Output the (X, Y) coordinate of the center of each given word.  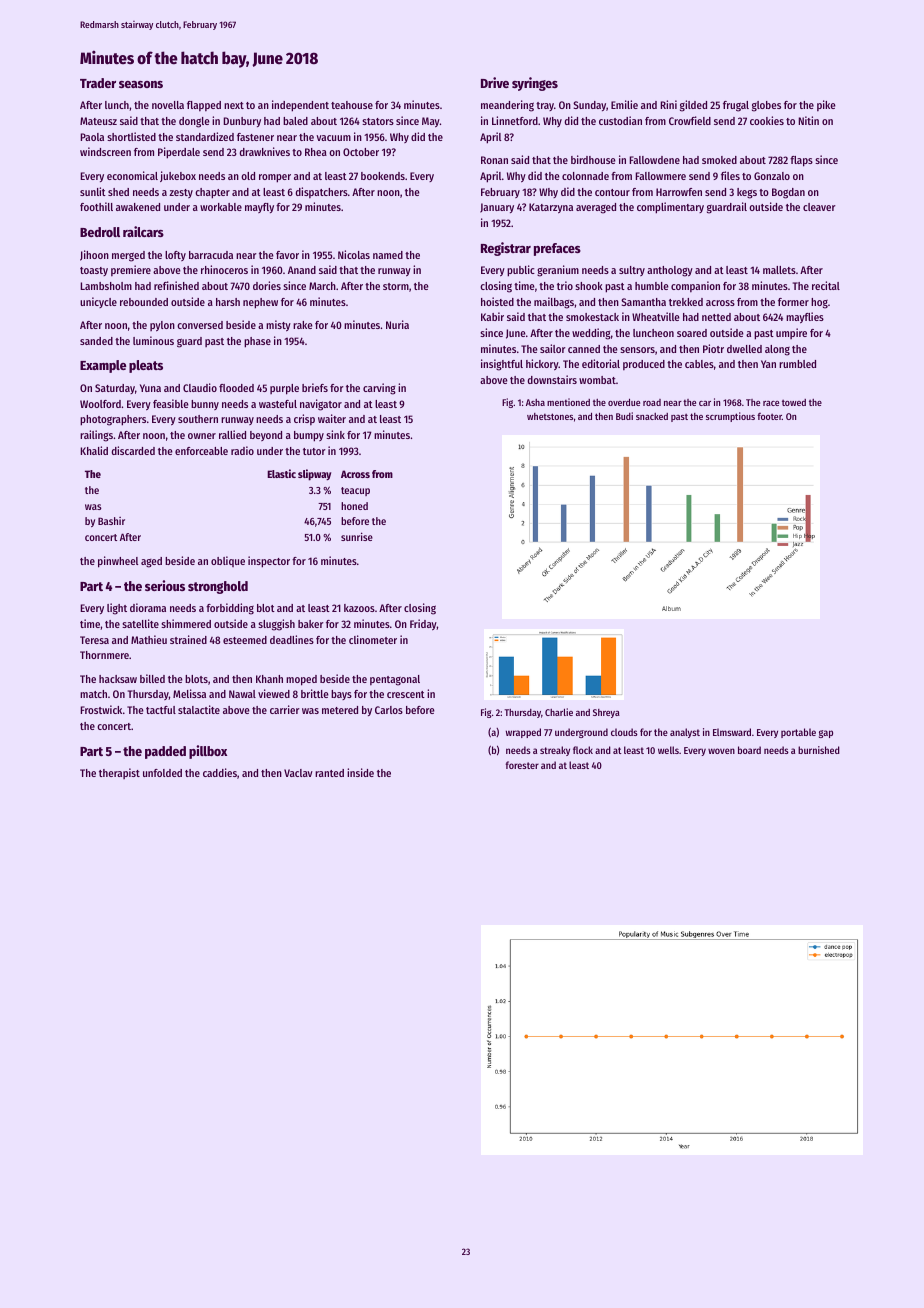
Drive (495, 82)
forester (522, 765)
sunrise (357, 536)
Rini (668, 104)
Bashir (111, 521)
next (234, 105)
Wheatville (656, 316)
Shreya (606, 713)
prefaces (557, 249)
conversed (200, 325)
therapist (119, 773)
